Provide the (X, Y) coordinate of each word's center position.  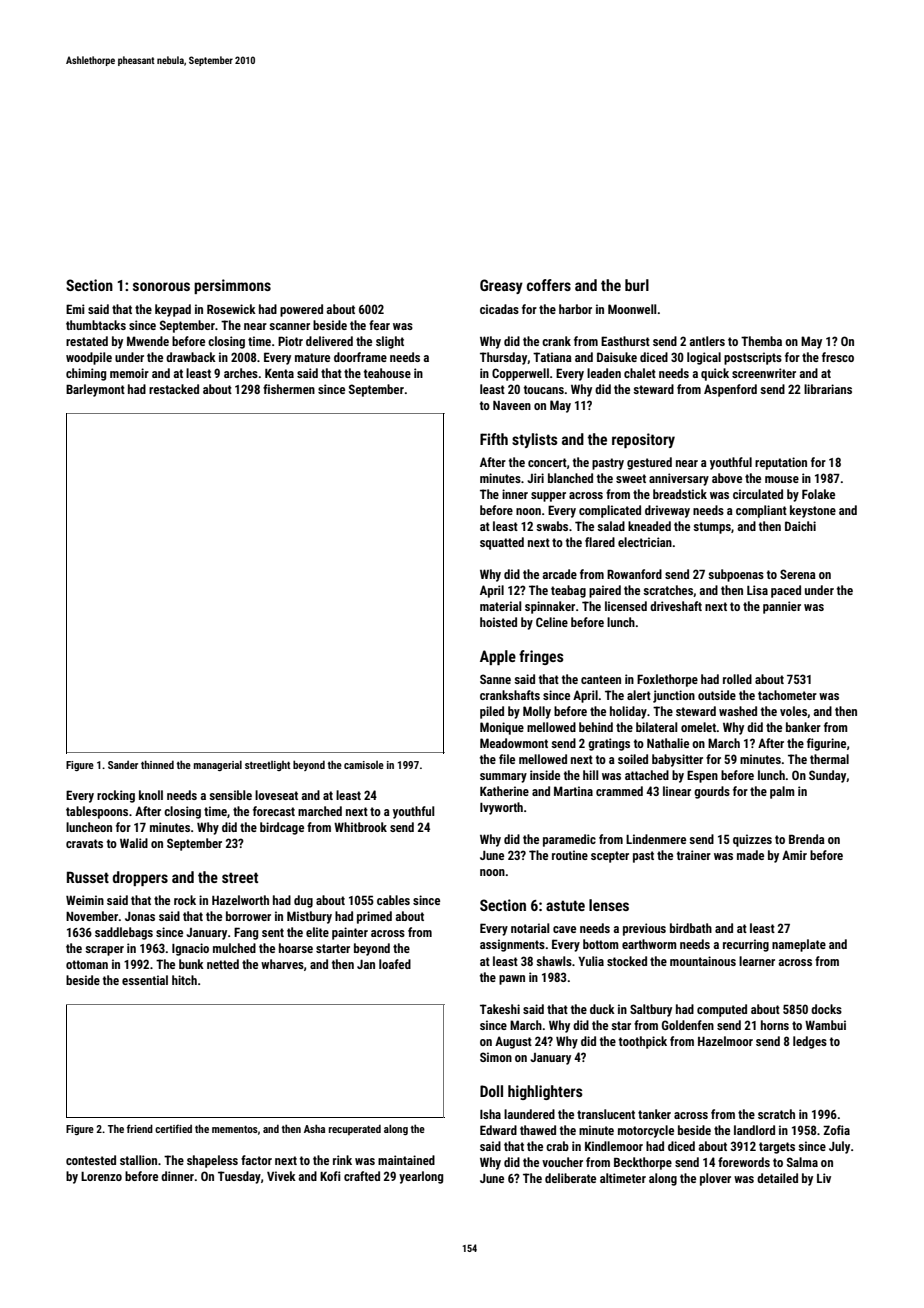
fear (379, 325)
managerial (218, 765)
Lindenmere (656, 839)
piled (492, 712)
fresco (838, 357)
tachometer (787, 695)
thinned (157, 764)
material (501, 606)
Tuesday (239, 1177)
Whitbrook (360, 827)
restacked (174, 389)
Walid (134, 843)
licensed (626, 606)
